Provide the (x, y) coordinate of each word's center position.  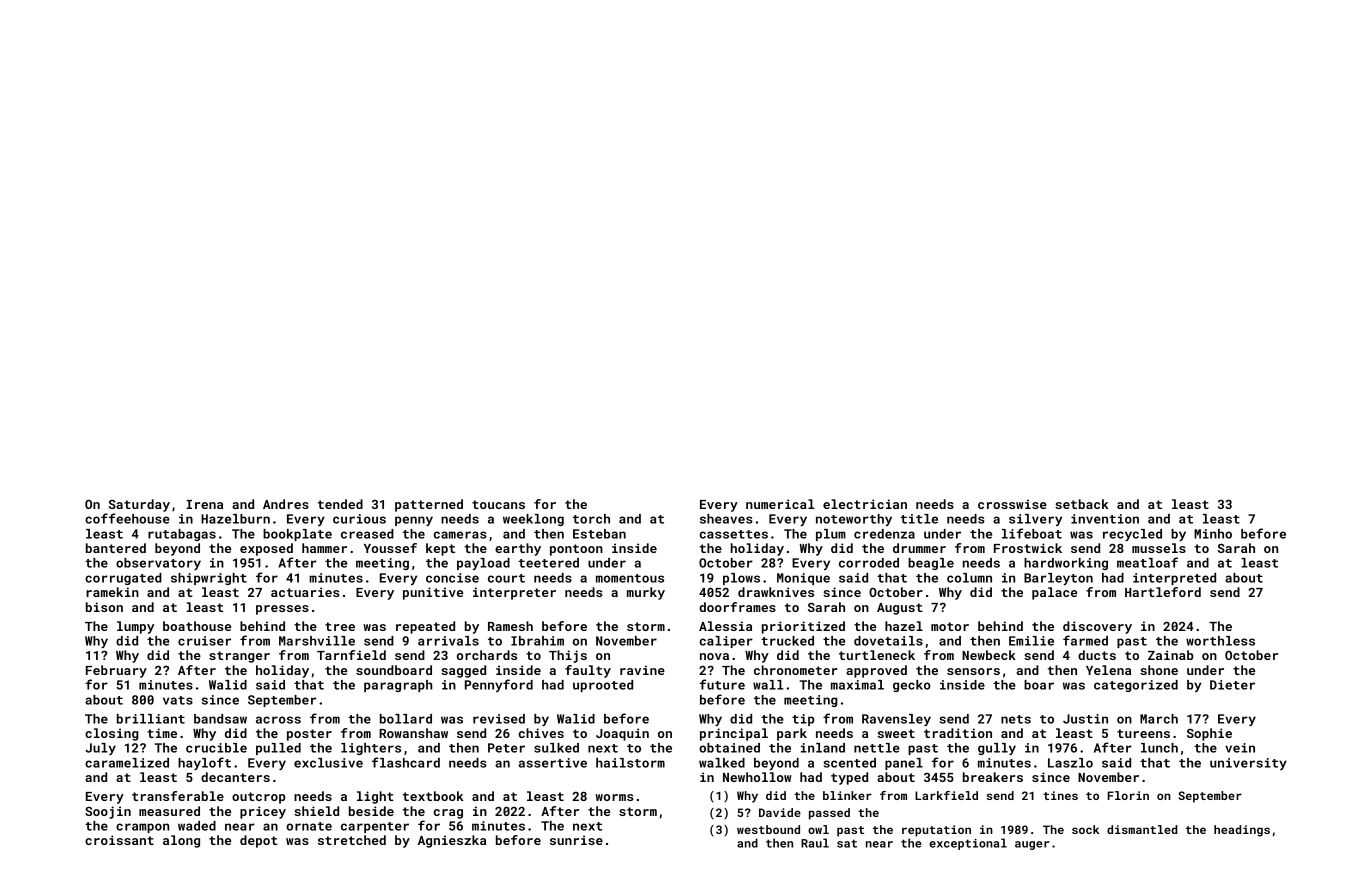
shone (1159, 670)
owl (818, 829)
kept (440, 549)
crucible (216, 748)
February (116, 671)
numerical (780, 504)
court (506, 578)
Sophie (1209, 734)
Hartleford (1163, 592)
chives (541, 733)
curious (359, 519)
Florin (1128, 795)
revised (499, 719)
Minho (1213, 534)
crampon (142, 828)
